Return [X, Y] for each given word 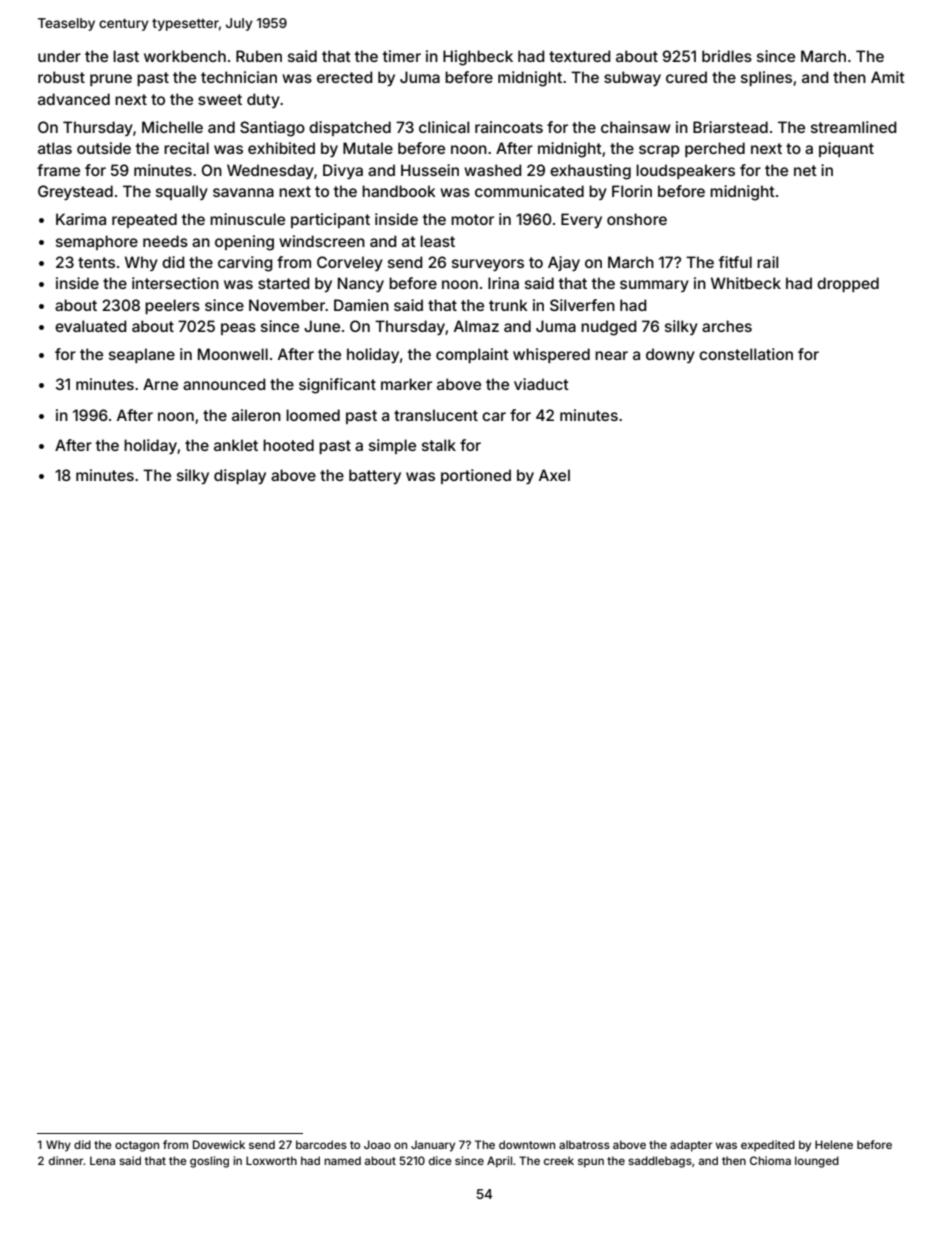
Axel [554, 475]
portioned [476, 476]
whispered [551, 355]
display [240, 476]
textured [580, 56]
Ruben [259, 56]
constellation [746, 354]
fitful [735, 262]
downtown [527, 1144]
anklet [236, 445]
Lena [102, 1160]
